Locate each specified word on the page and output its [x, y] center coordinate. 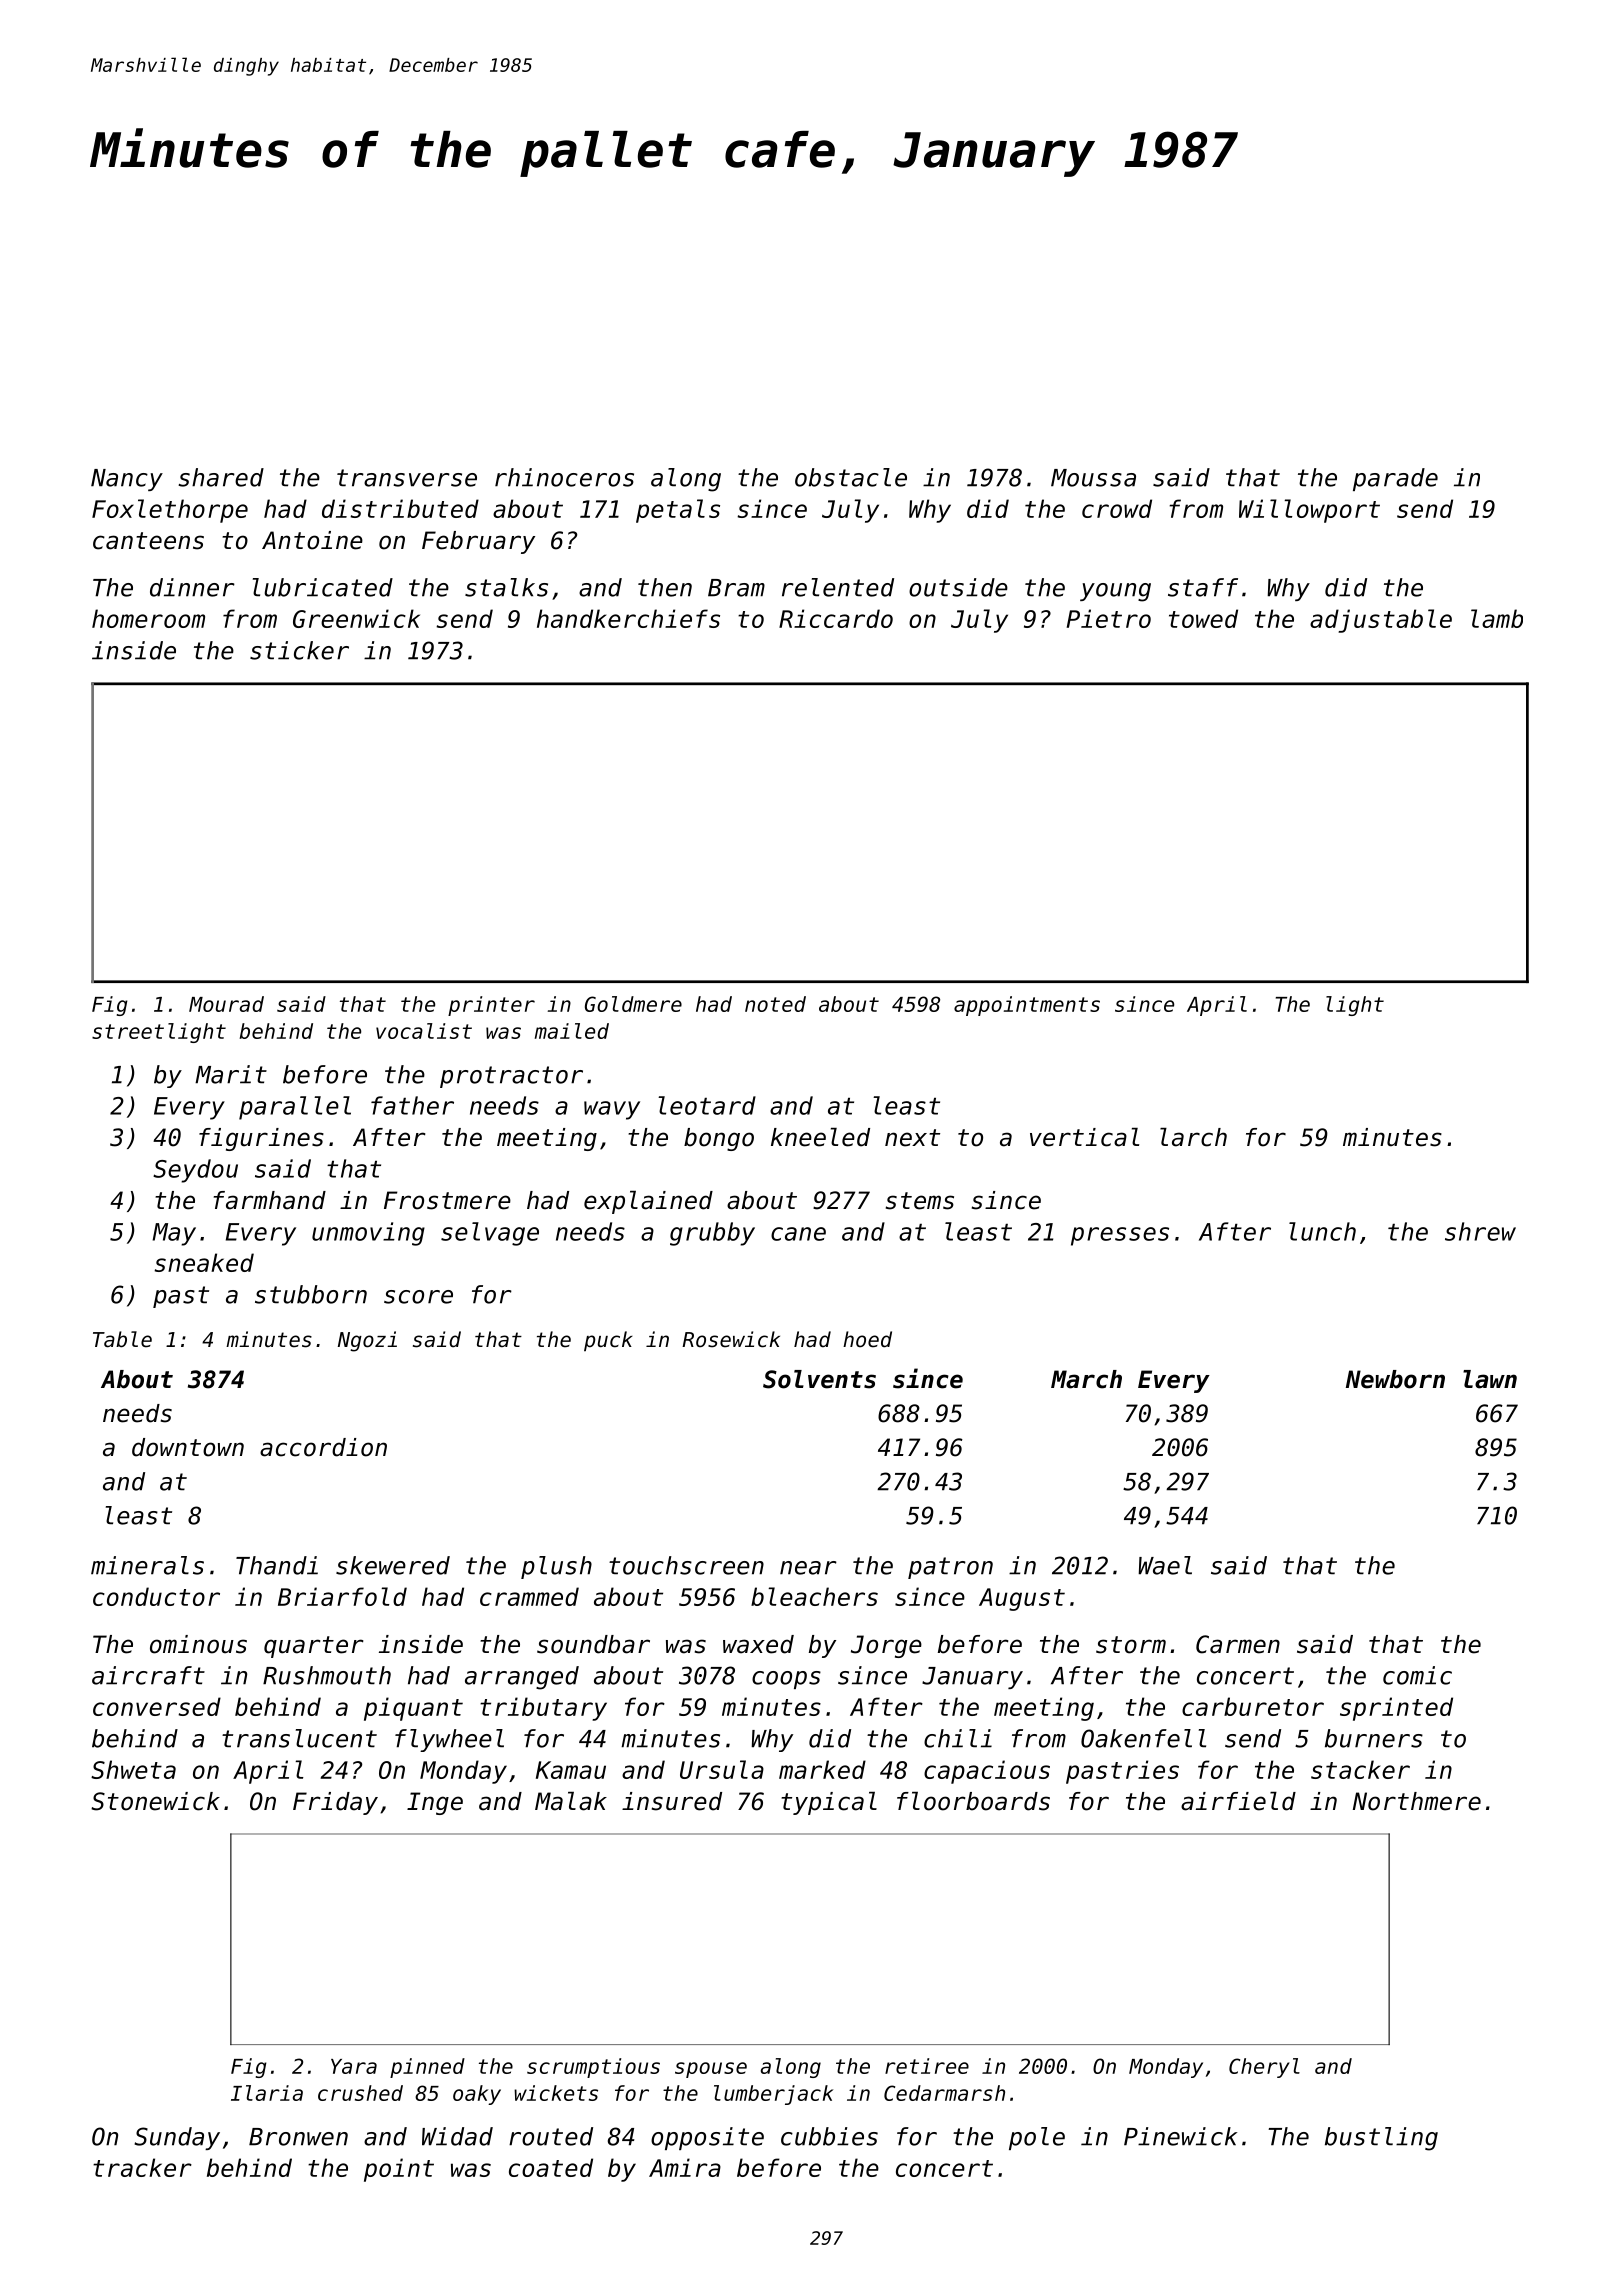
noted [775, 1004]
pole [1037, 2138]
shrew [1480, 1231]
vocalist [424, 1031]
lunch [1322, 1231]
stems [920, 1201]
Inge [435, 1803]
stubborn [311, 1294]
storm [1131, 1645]
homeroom [148, 618]
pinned [427, 2068]
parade [1395, 479]
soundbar [593, 1644]
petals [678, 511]
